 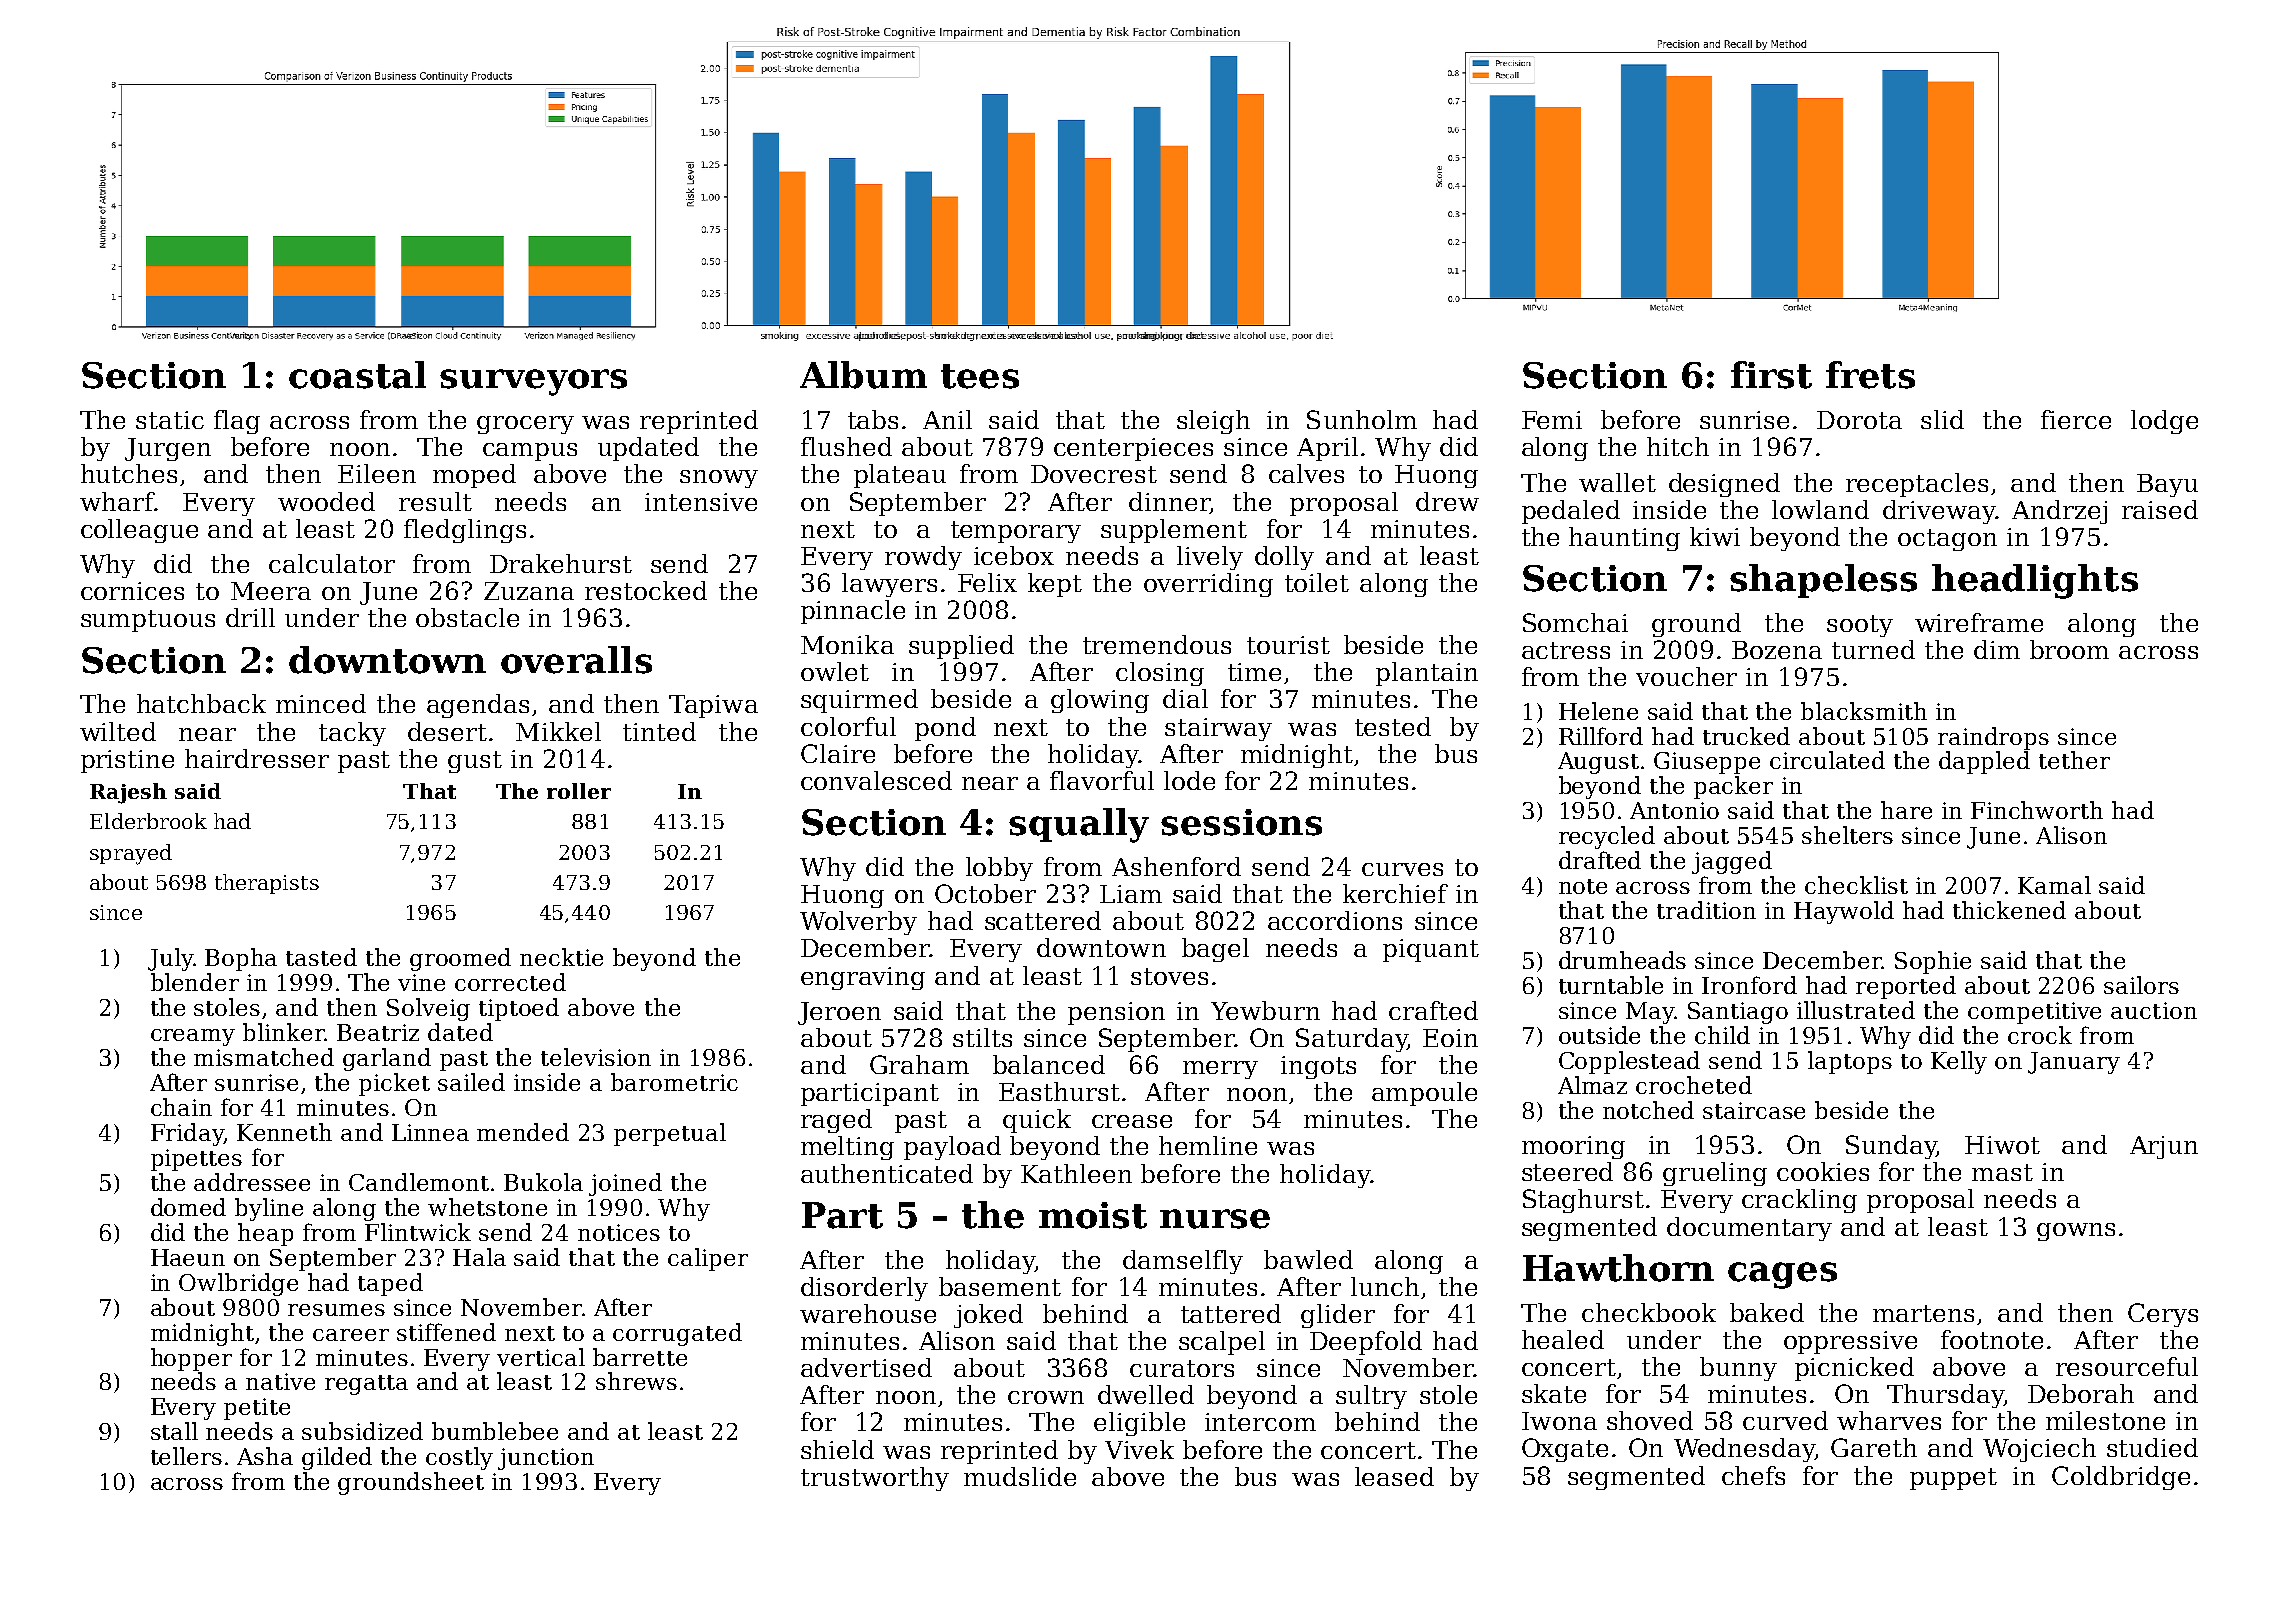 What do you see at coordinates (919, 1064) in the document?
I see `Graham` at bounding box center [919, 1064].
